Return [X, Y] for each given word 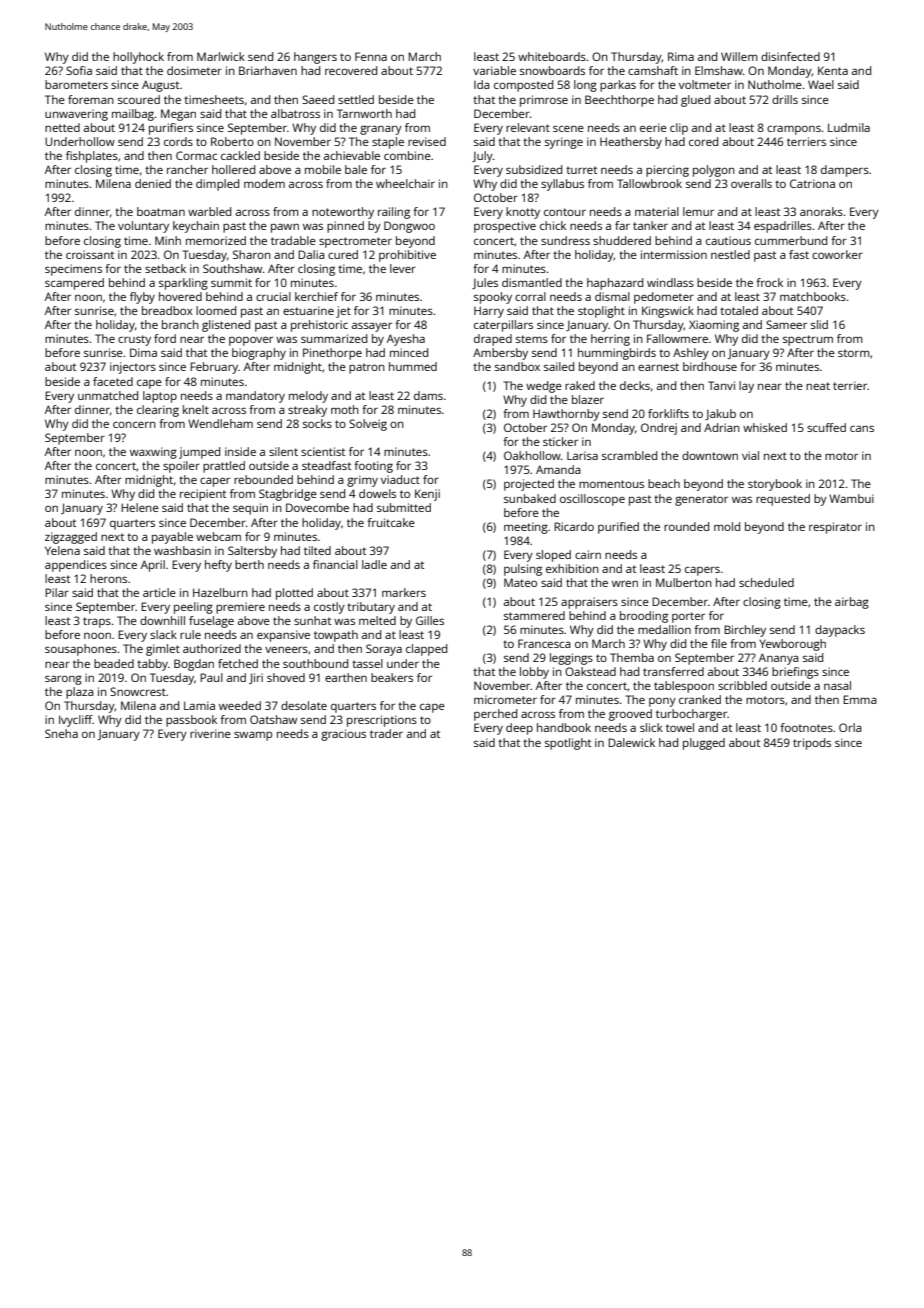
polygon [714, 171]
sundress [565, 240]
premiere [240, 608]
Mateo [520, 582]
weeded [240, 705]
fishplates [92, 157]
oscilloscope [592, 500]
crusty [134, 340]
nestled [730, 254]
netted [62, 127]
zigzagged [71, 538]
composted [523, 86]
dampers [845, 171]
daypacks [840, 631]
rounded [686, 526]
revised [427, 141]
